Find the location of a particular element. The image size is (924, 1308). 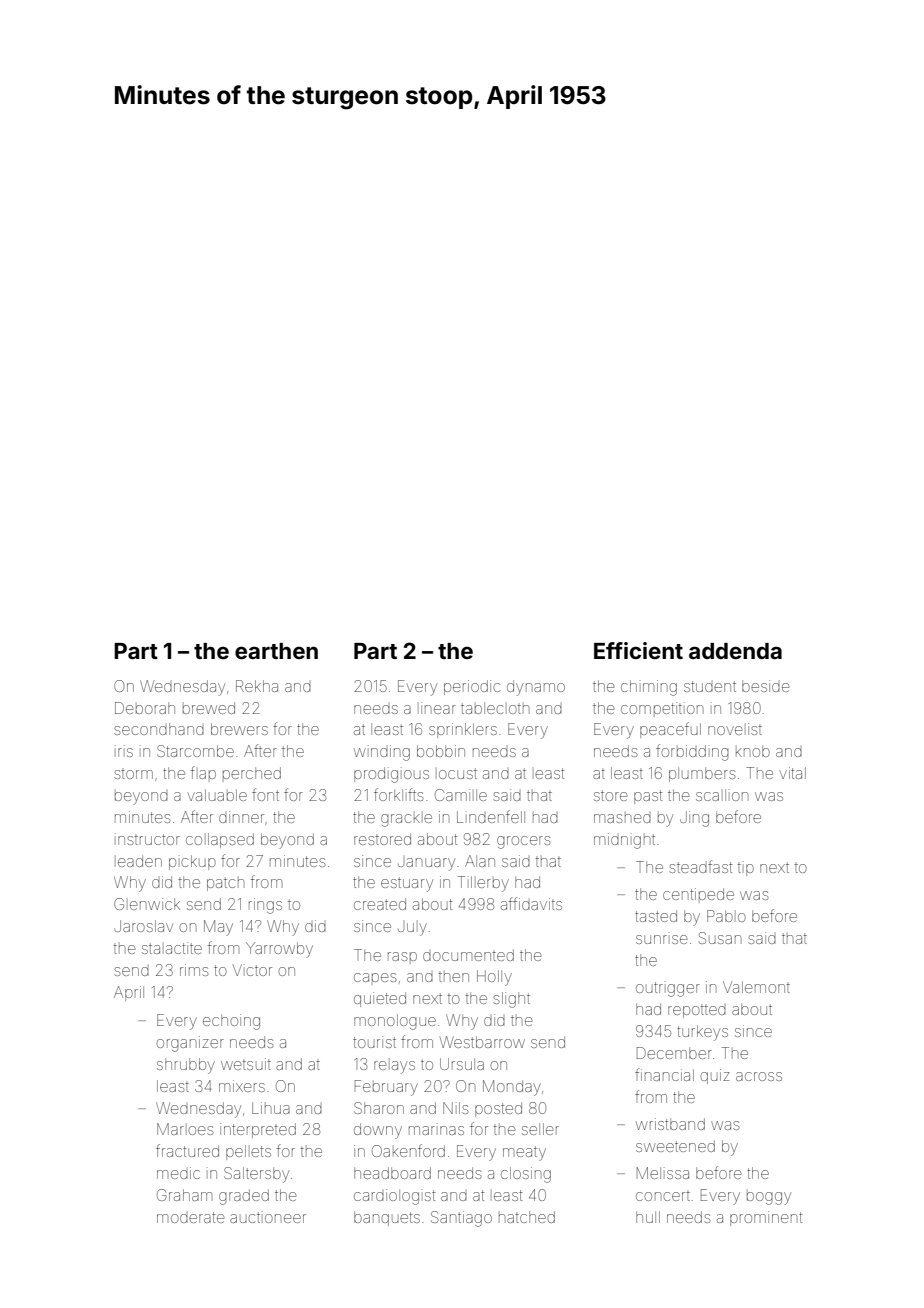

Deborah is located at coordinates (145, 708).
